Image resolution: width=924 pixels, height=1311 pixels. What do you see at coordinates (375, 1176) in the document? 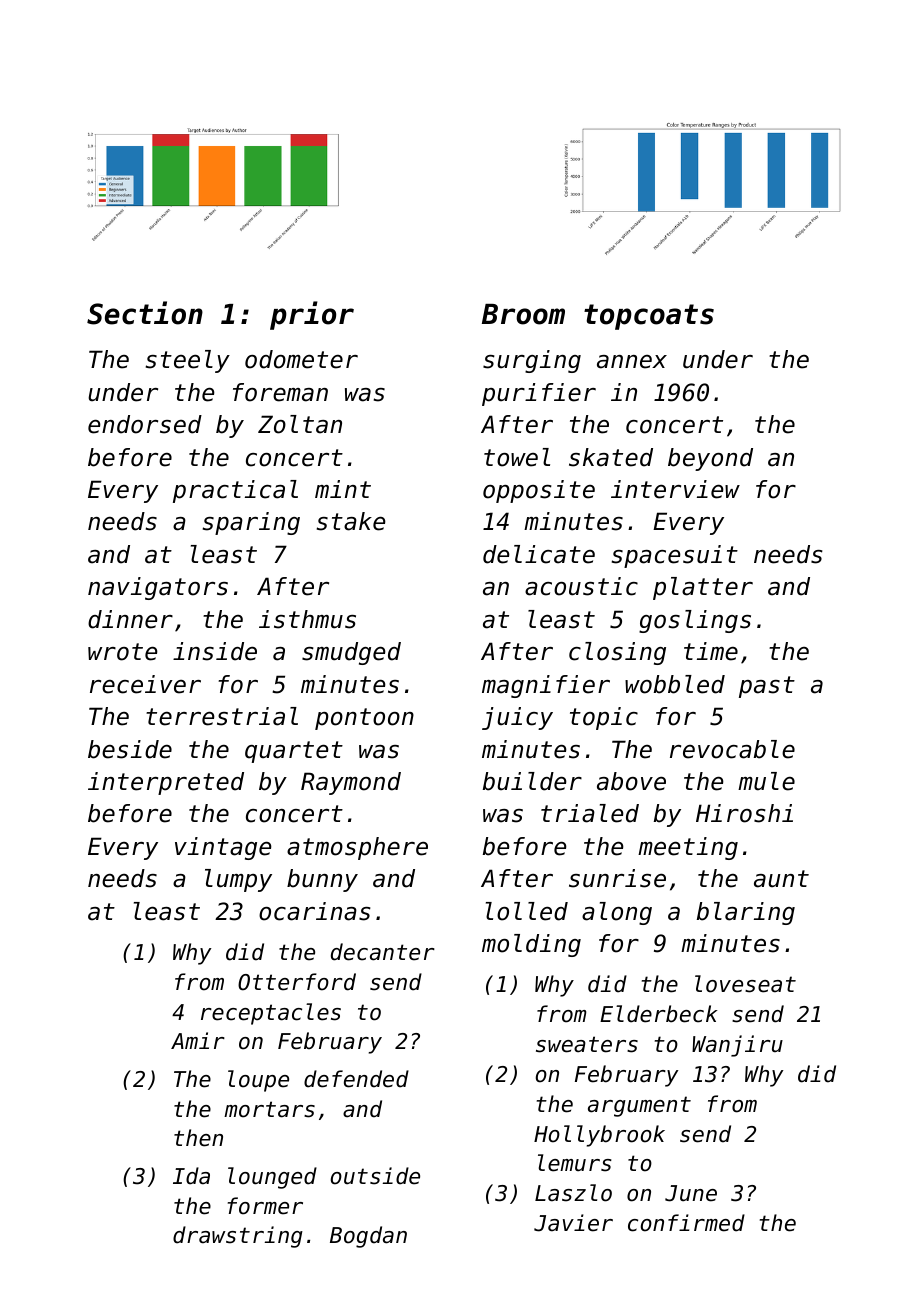
I see `outside` at bounding box center [375, 1176].
